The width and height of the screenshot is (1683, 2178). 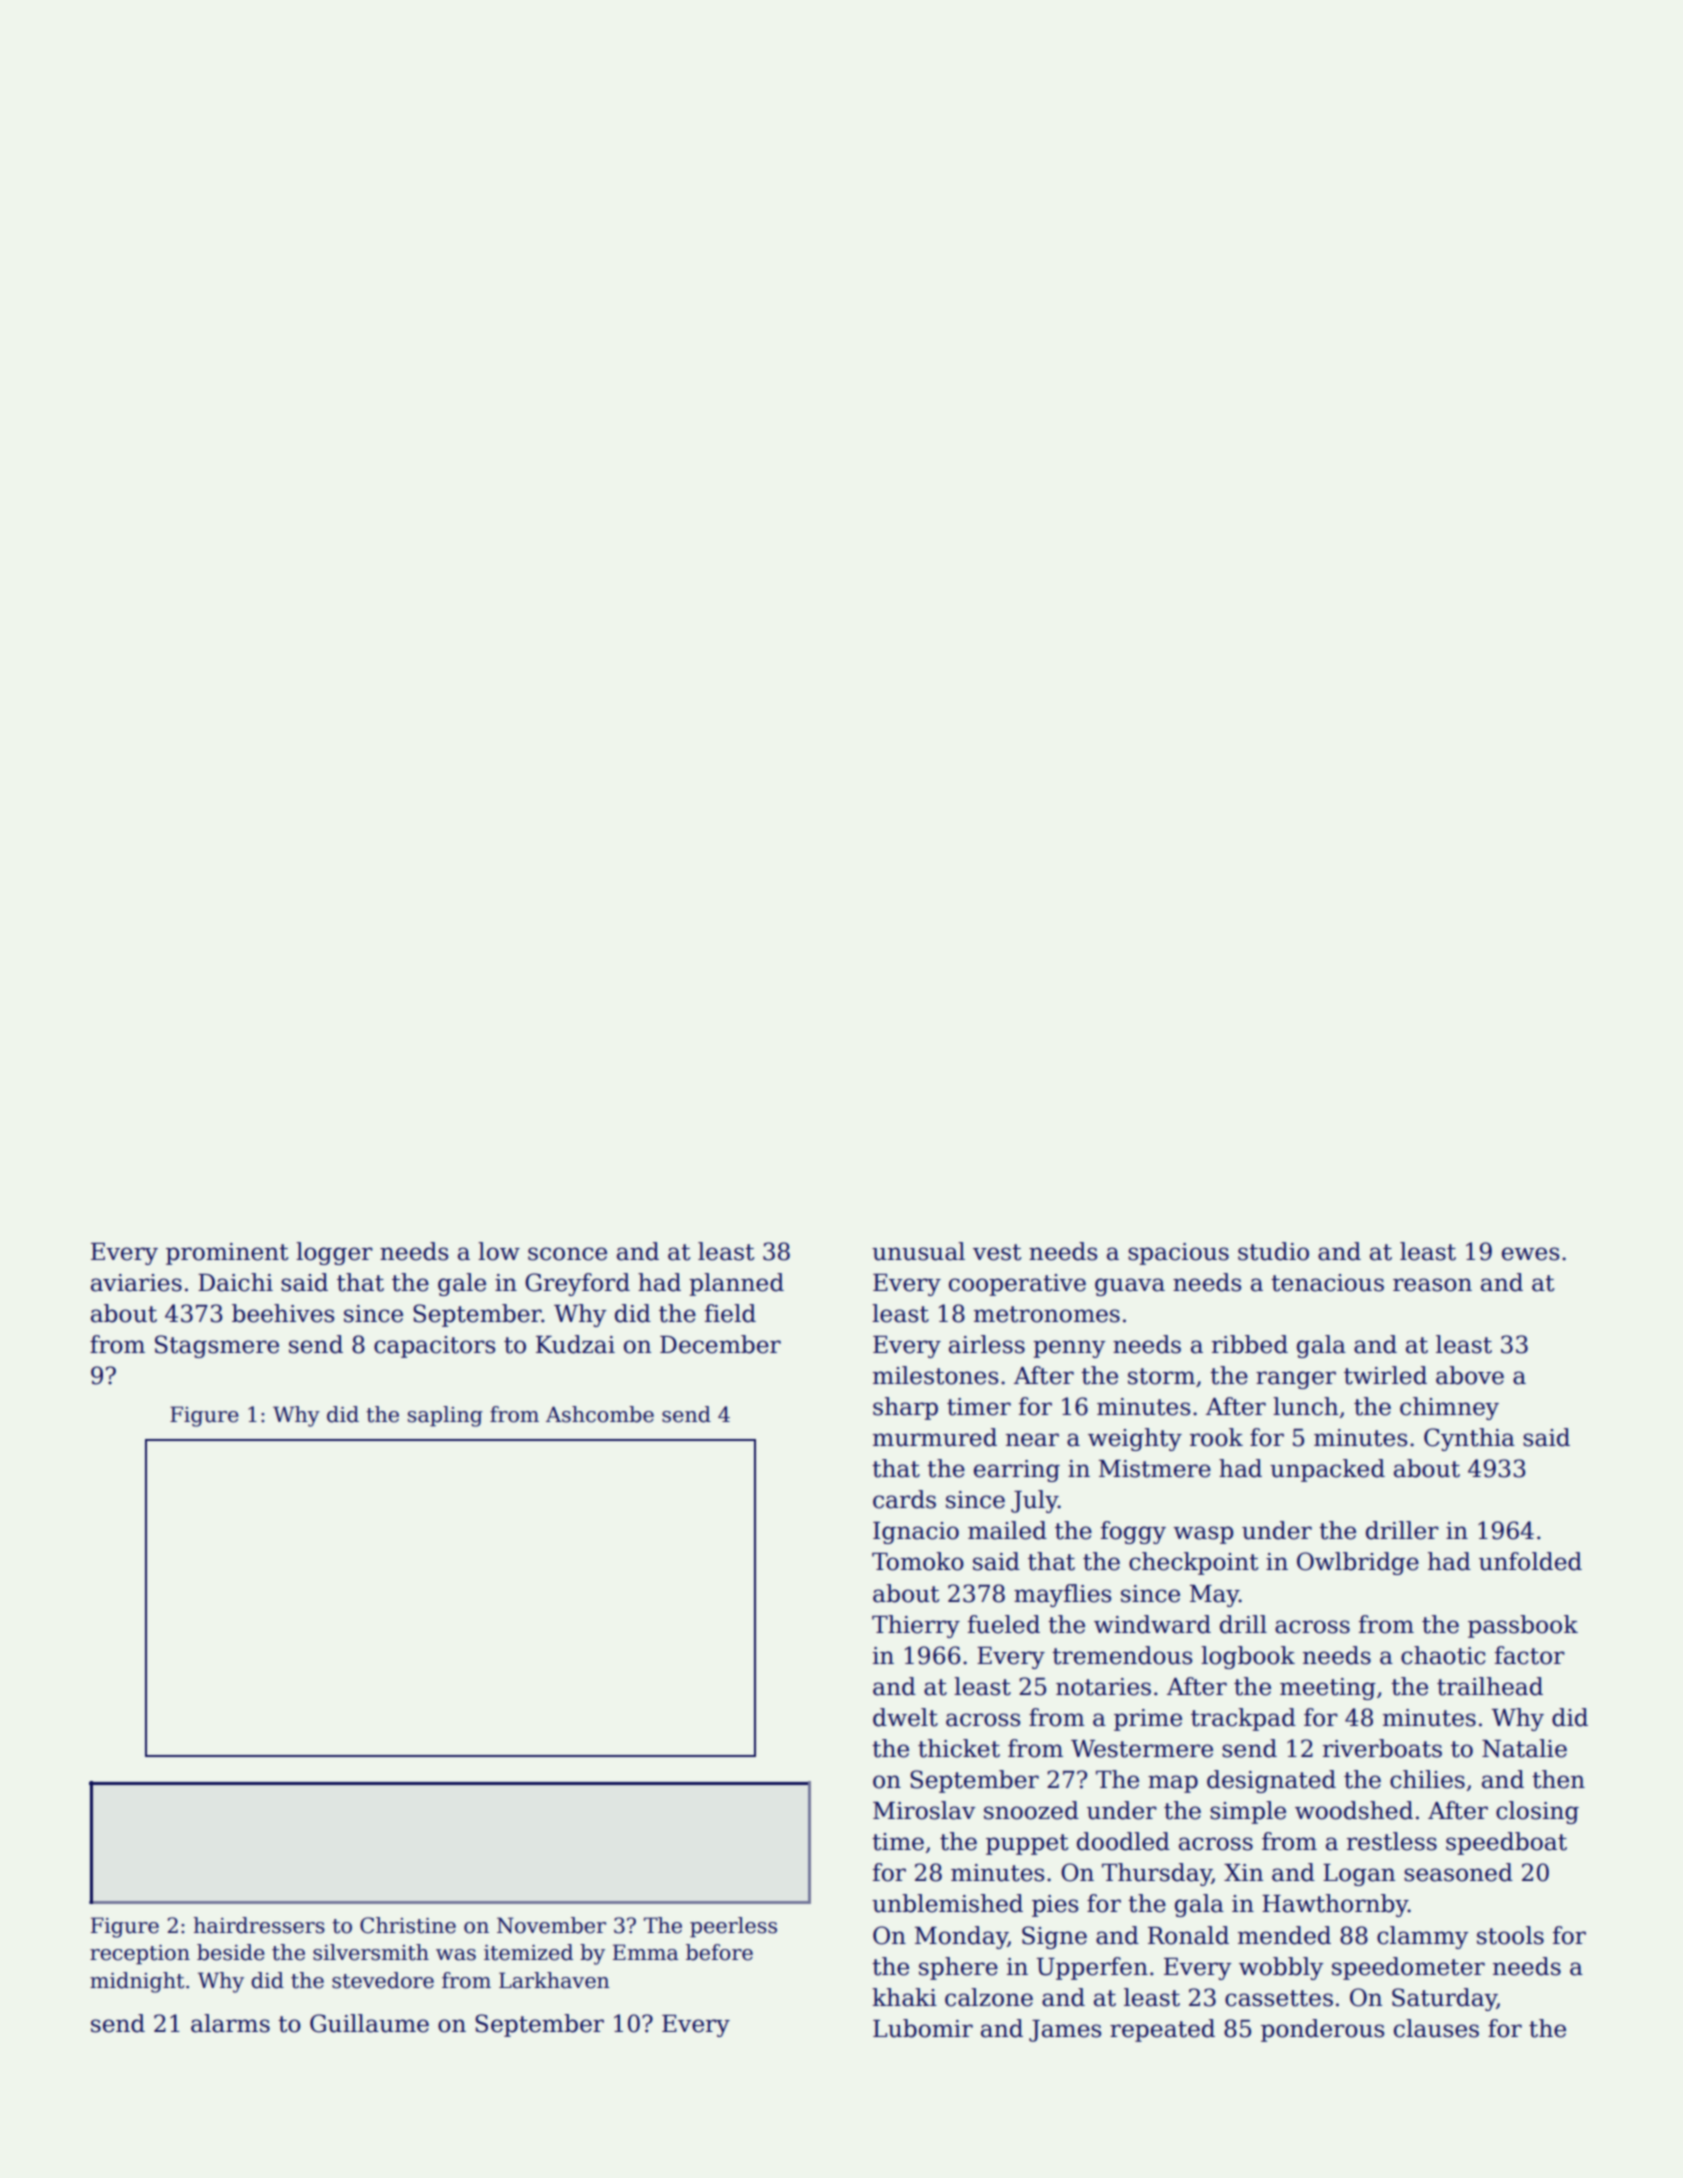 I want to click on hairdressers, so click(x=259, y=1925).
